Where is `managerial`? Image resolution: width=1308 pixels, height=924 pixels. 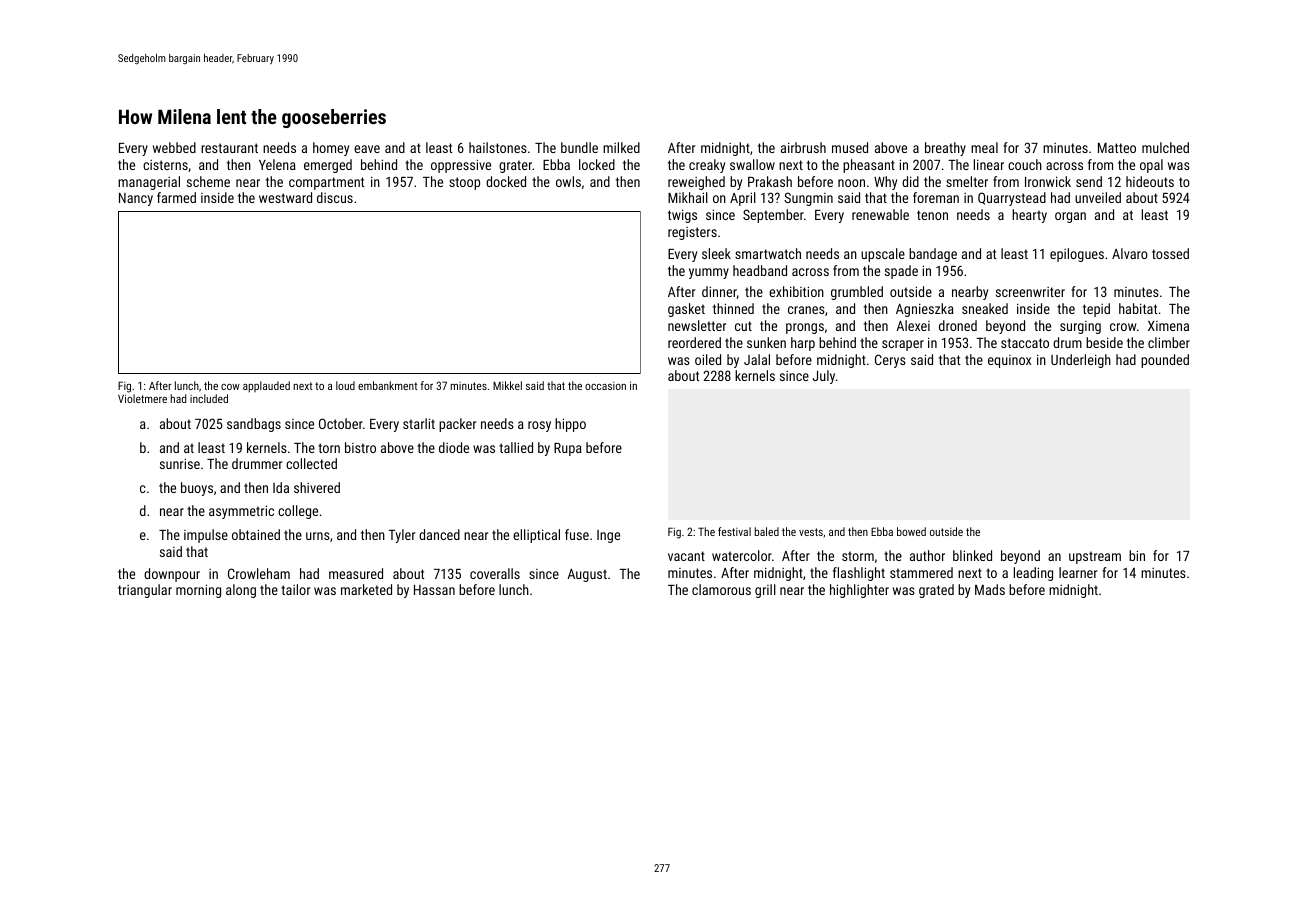 managerial is located at coordinates (149, 183).
